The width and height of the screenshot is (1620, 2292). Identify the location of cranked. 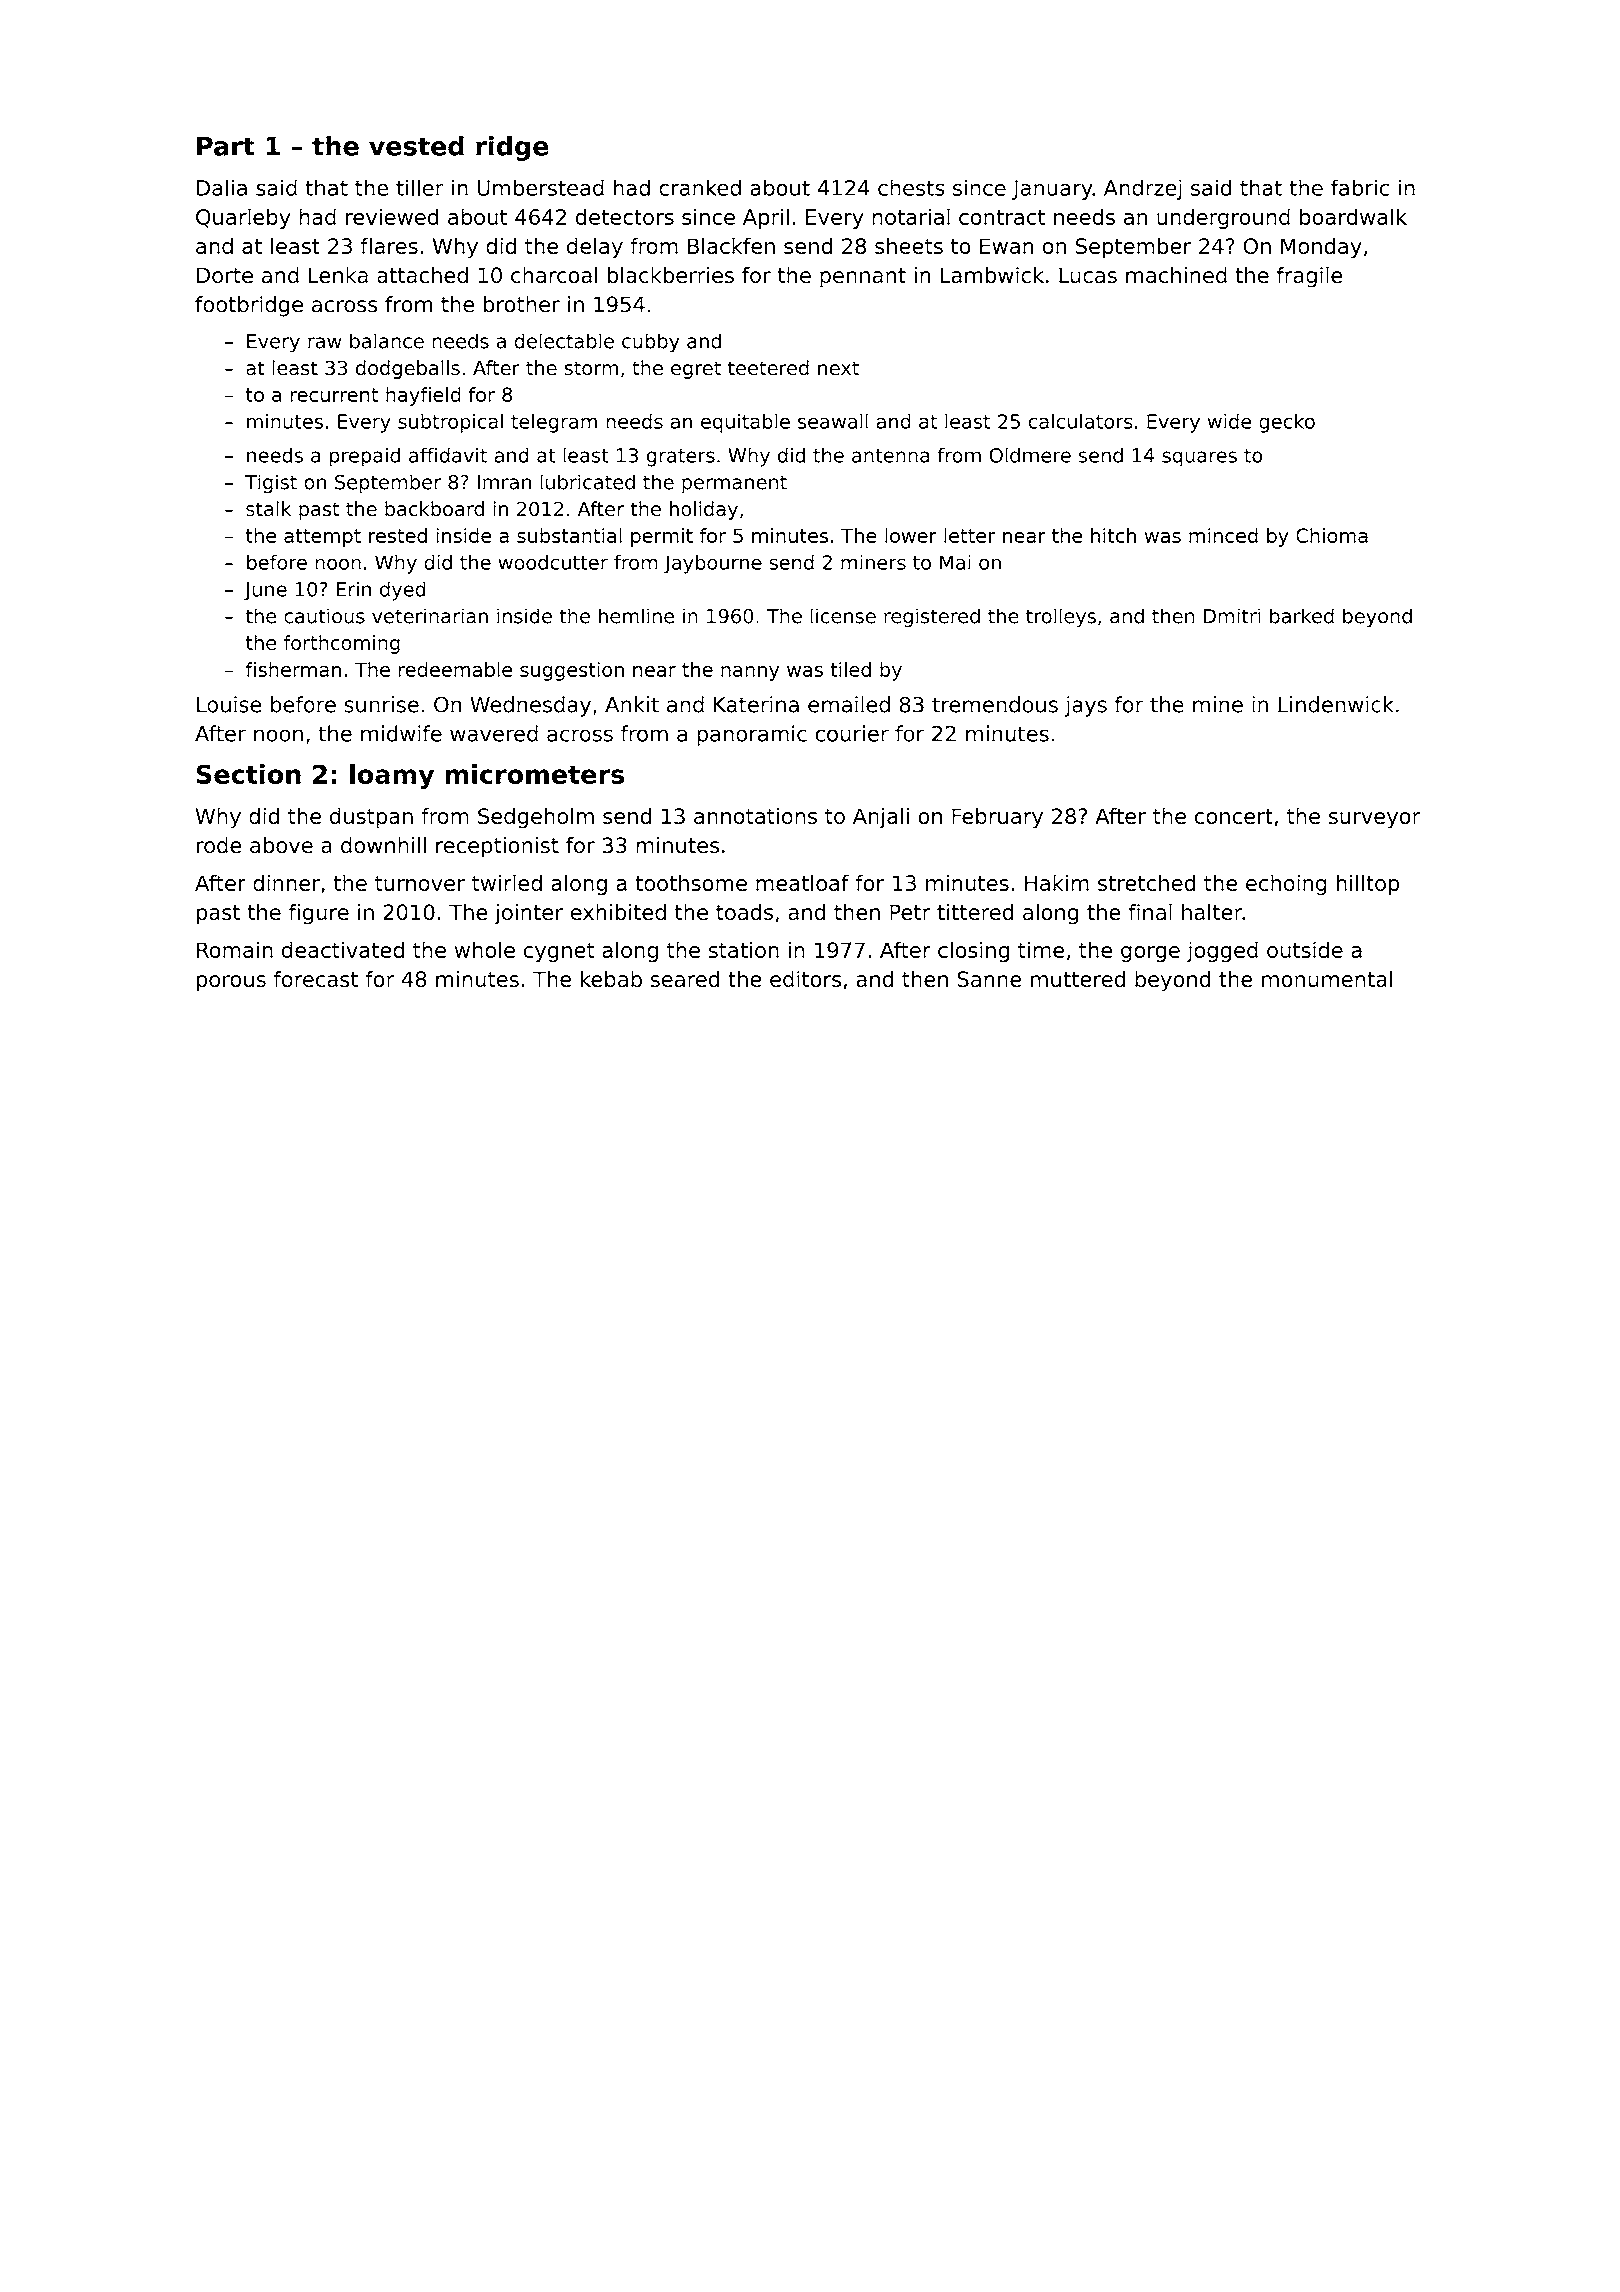
(700, 187).
